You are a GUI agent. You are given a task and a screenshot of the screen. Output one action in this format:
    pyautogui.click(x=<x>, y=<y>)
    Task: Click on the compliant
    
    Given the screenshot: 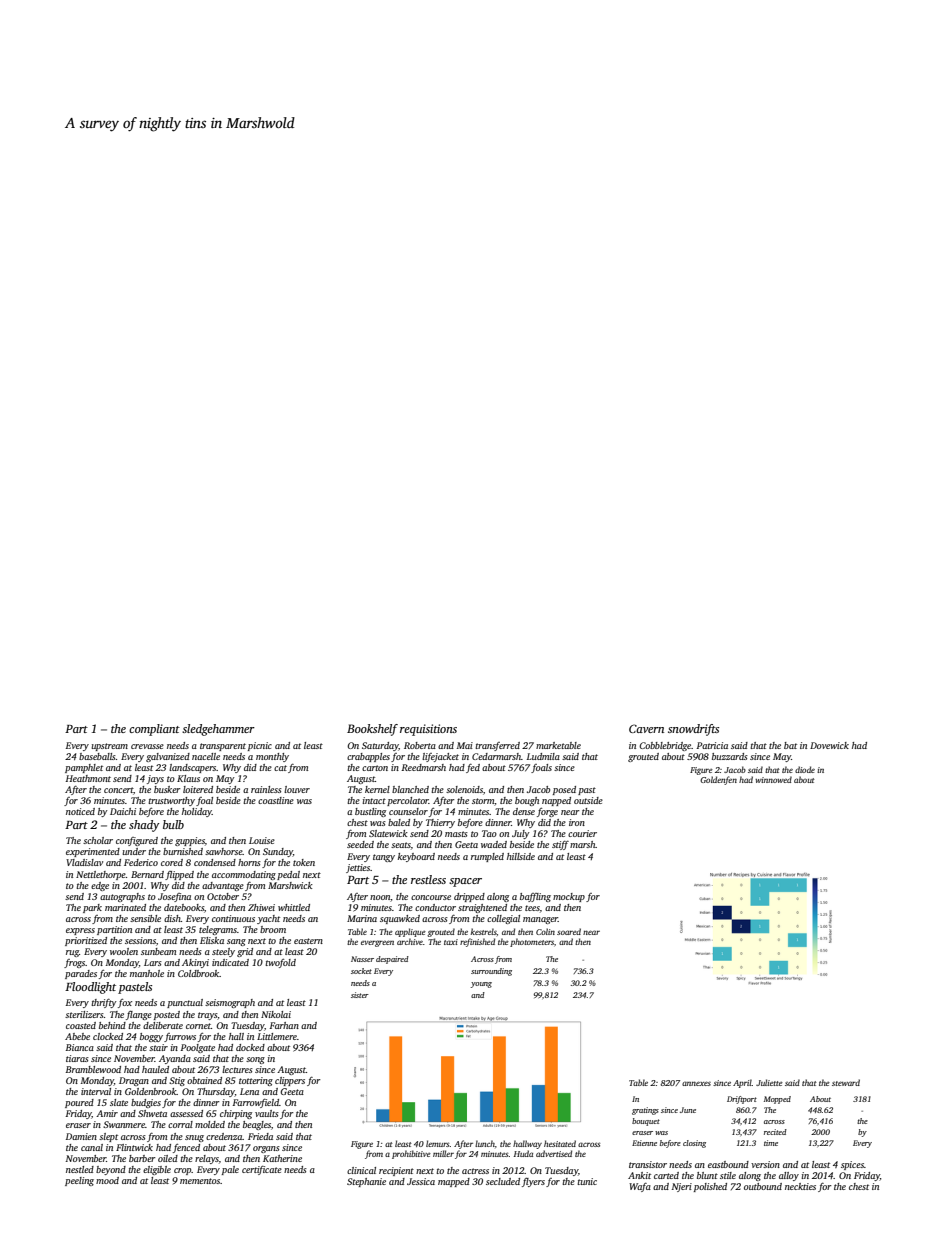 What is the action you would take?
    pyautogui.click(x=154, y=730)
